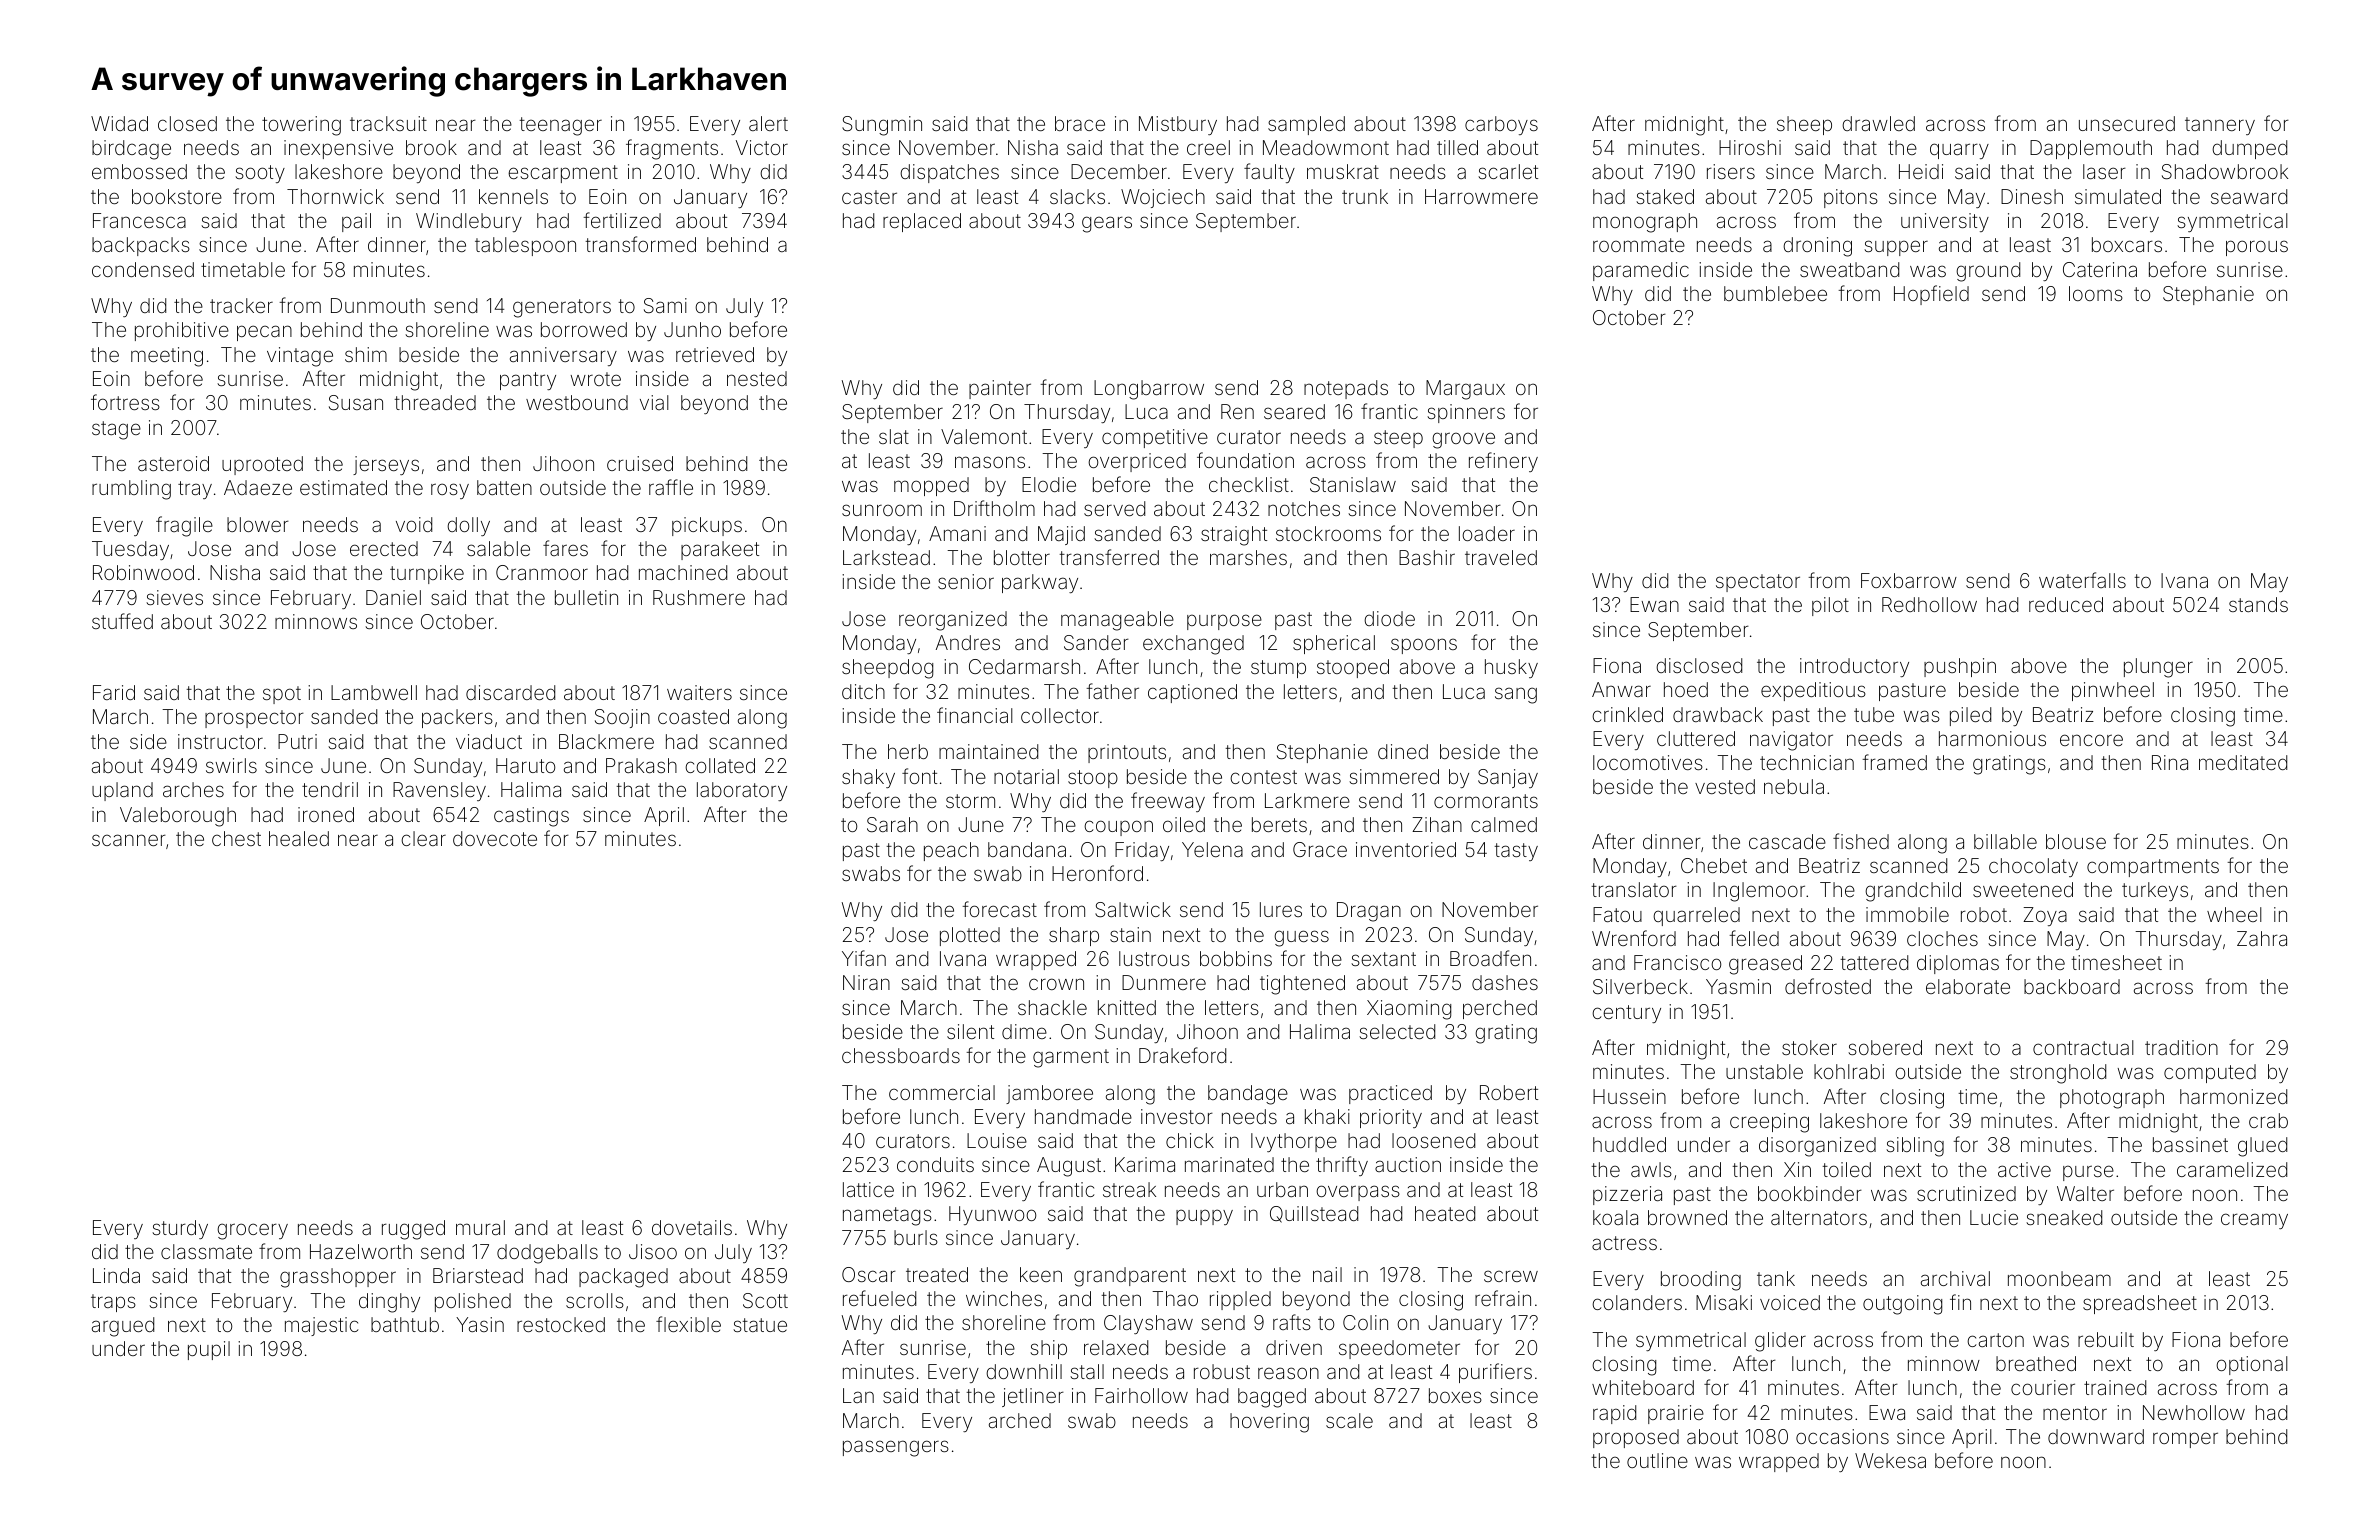 The width and height of the screenshot is (2380, 1540). What do you see at coordinates (957, 533) in the screenshot?
I see `Amani` at bounding box center [957, 533].
